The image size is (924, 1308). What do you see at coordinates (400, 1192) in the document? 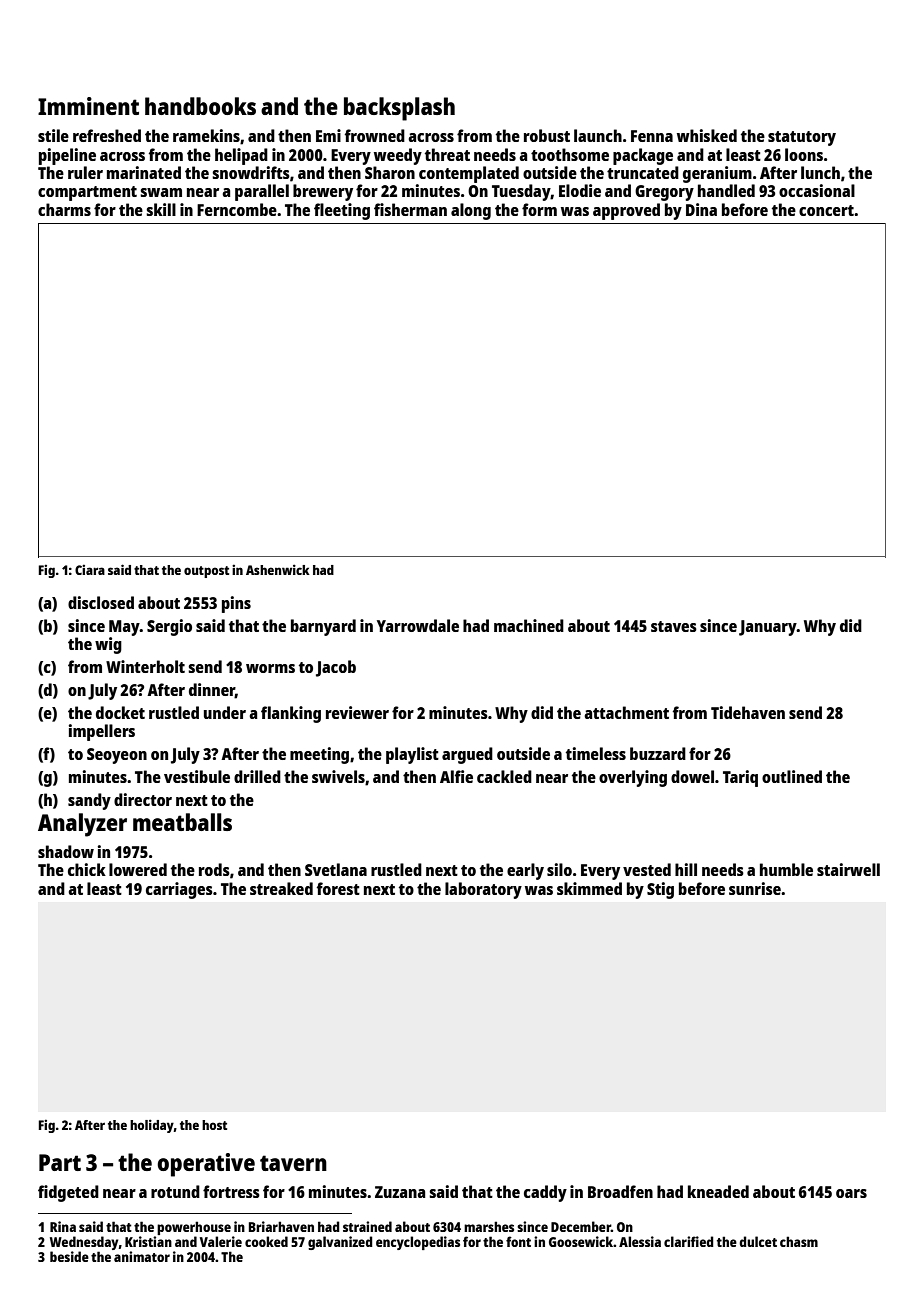
I see `Zuzana` at bounding box center [400, 1192].
